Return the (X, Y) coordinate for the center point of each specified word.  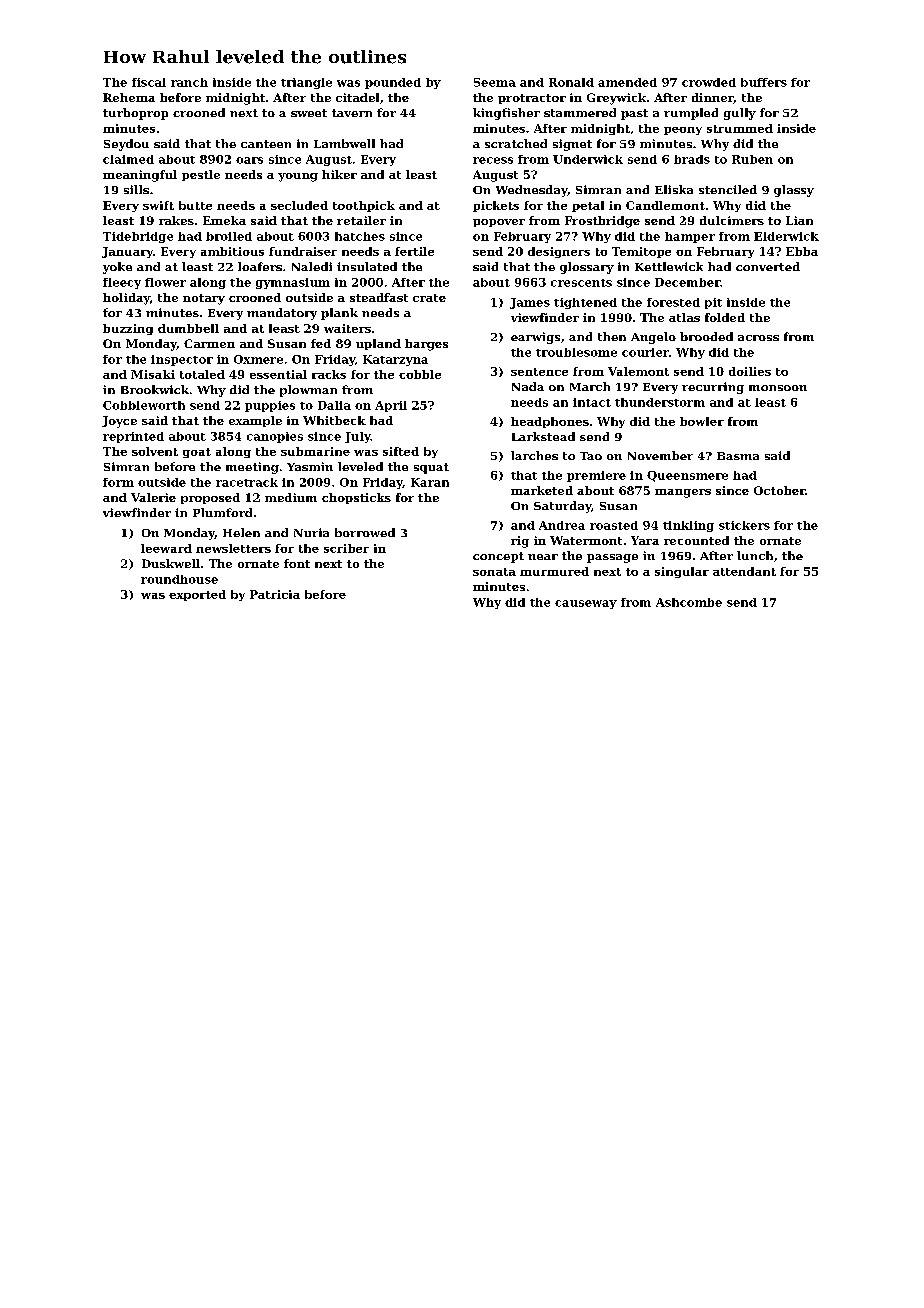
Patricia (275, 594)
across (758, 338)
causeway (586, 604)
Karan (430, 482)
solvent (155, 451)
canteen (266, 144)
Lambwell (344, 143)
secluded (299, 205)
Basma (738, 456)
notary (204, 299)
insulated (367, 266)
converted (768, 266)
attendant (744, 571)
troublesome (576, 352)
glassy (794, 191)
